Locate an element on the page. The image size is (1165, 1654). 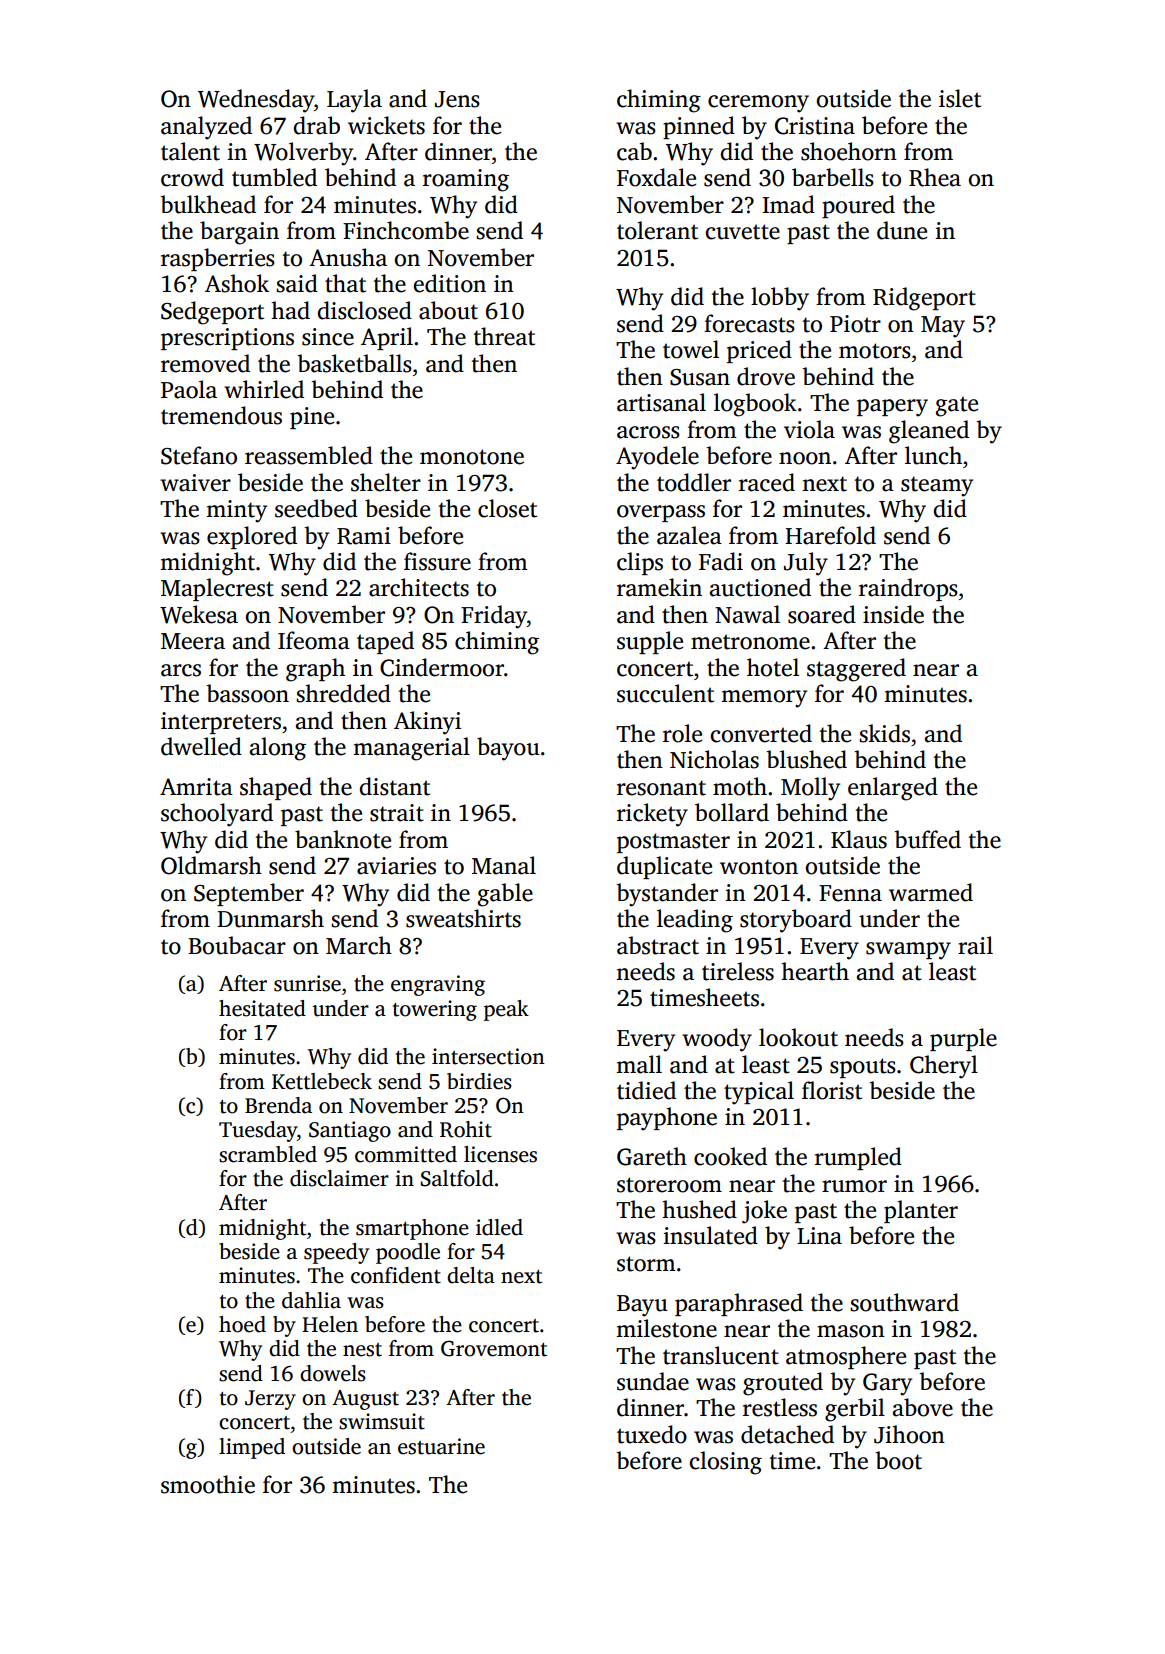
about is located at coordinates (448, 310).
